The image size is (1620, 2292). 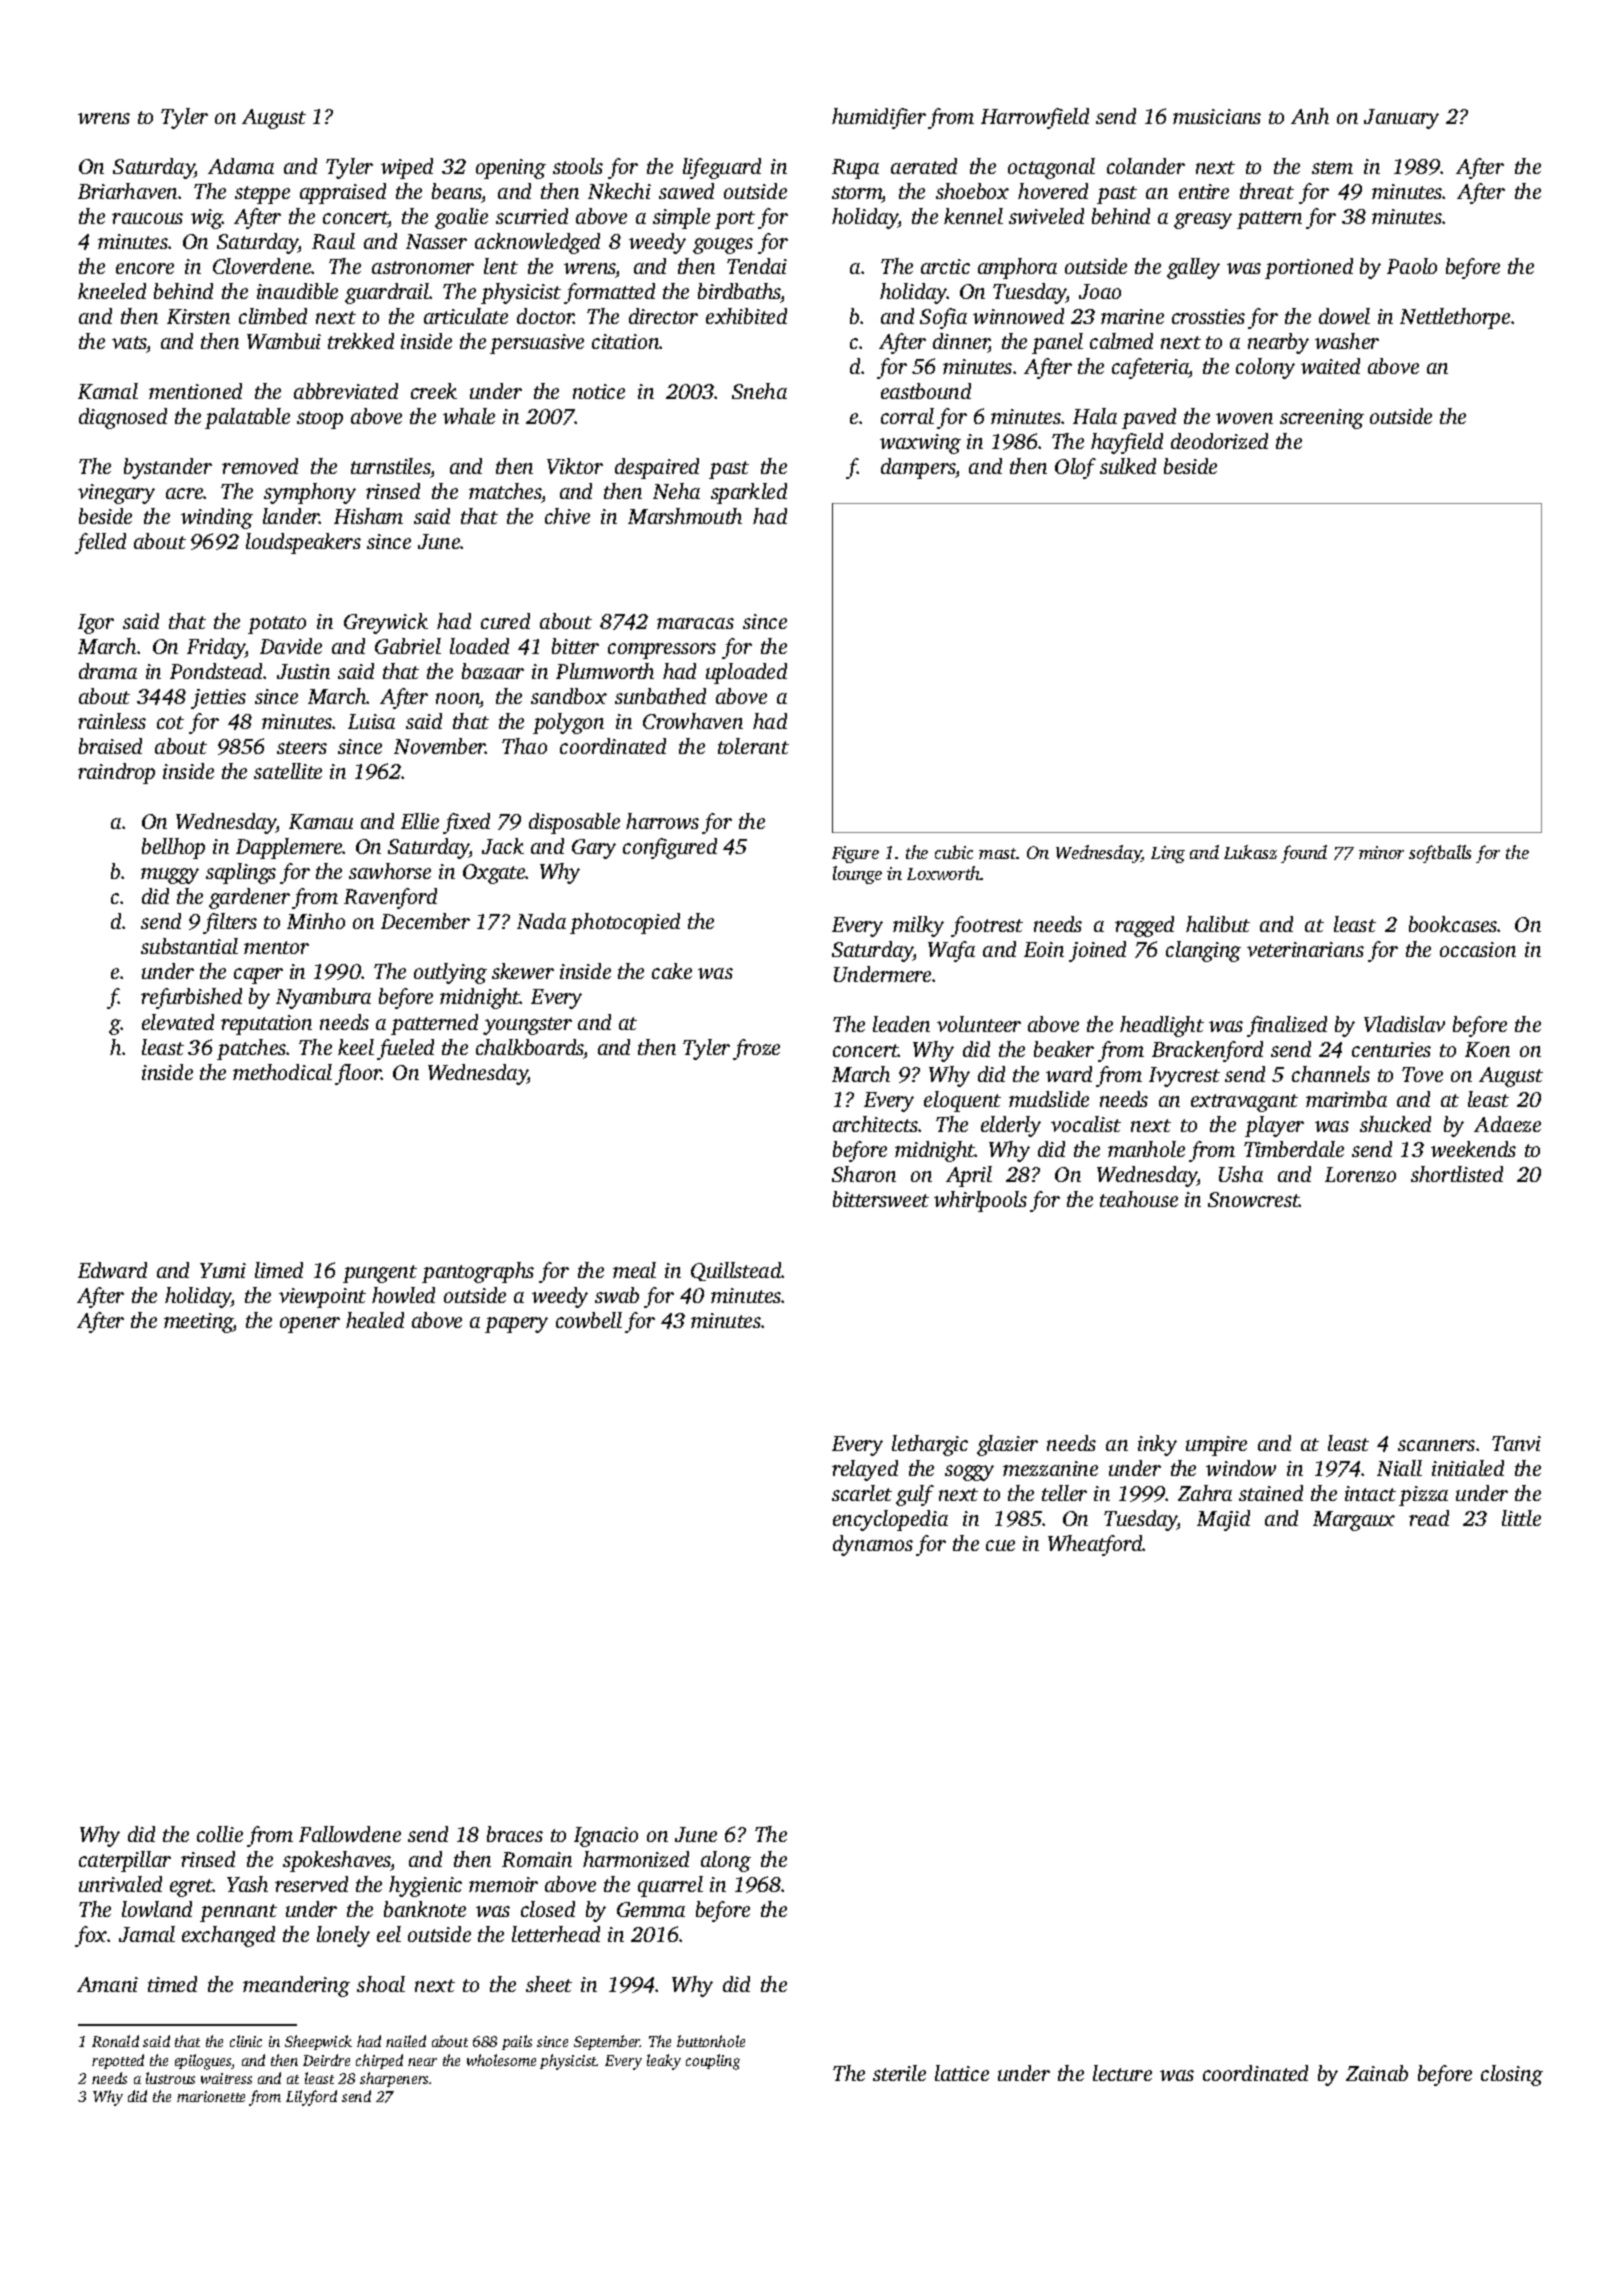 I want to click on bazaar, so click(x=493, y=671).
